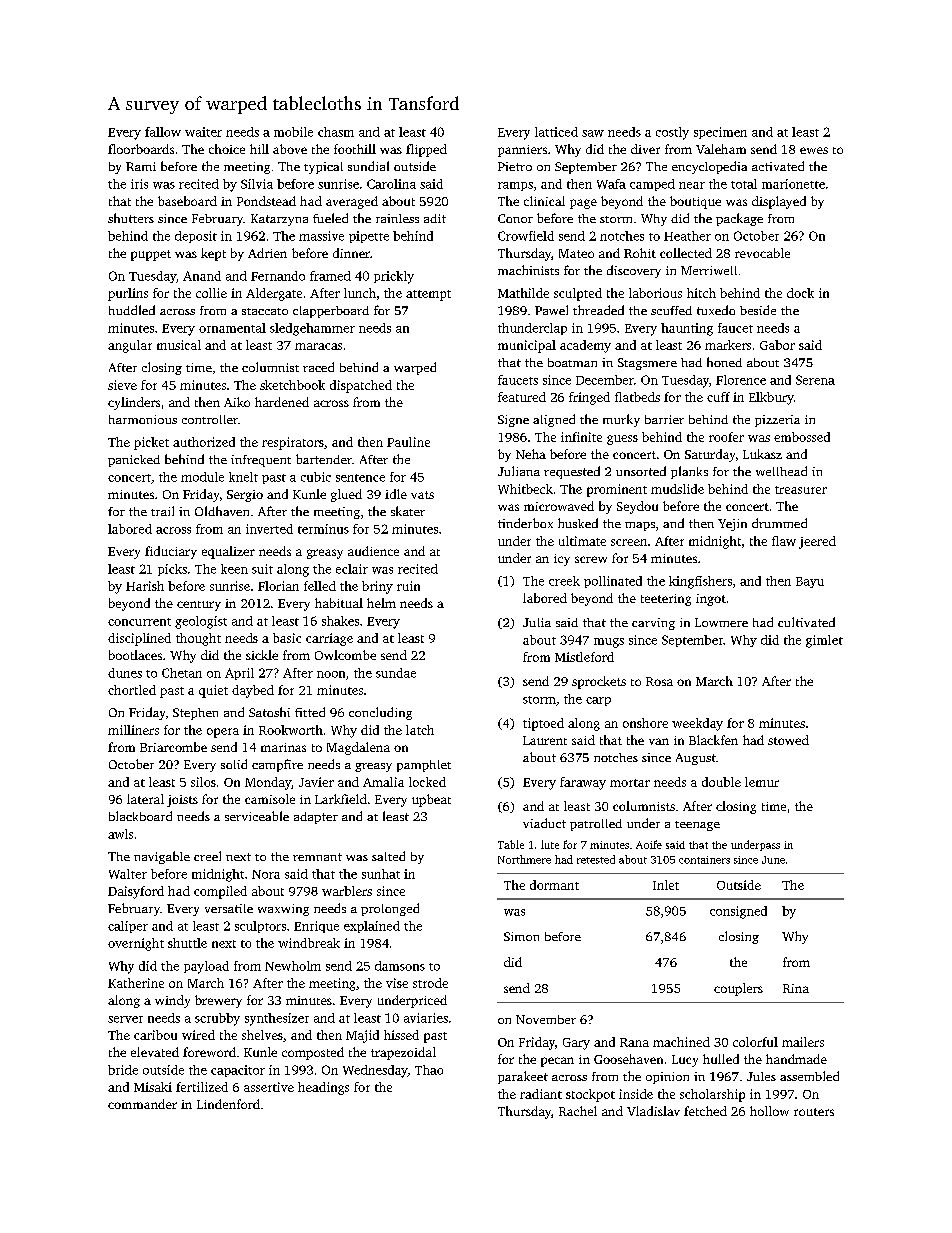  Describe the element at coordinates (531, 454) in the document. I see `Neha` at that location.
